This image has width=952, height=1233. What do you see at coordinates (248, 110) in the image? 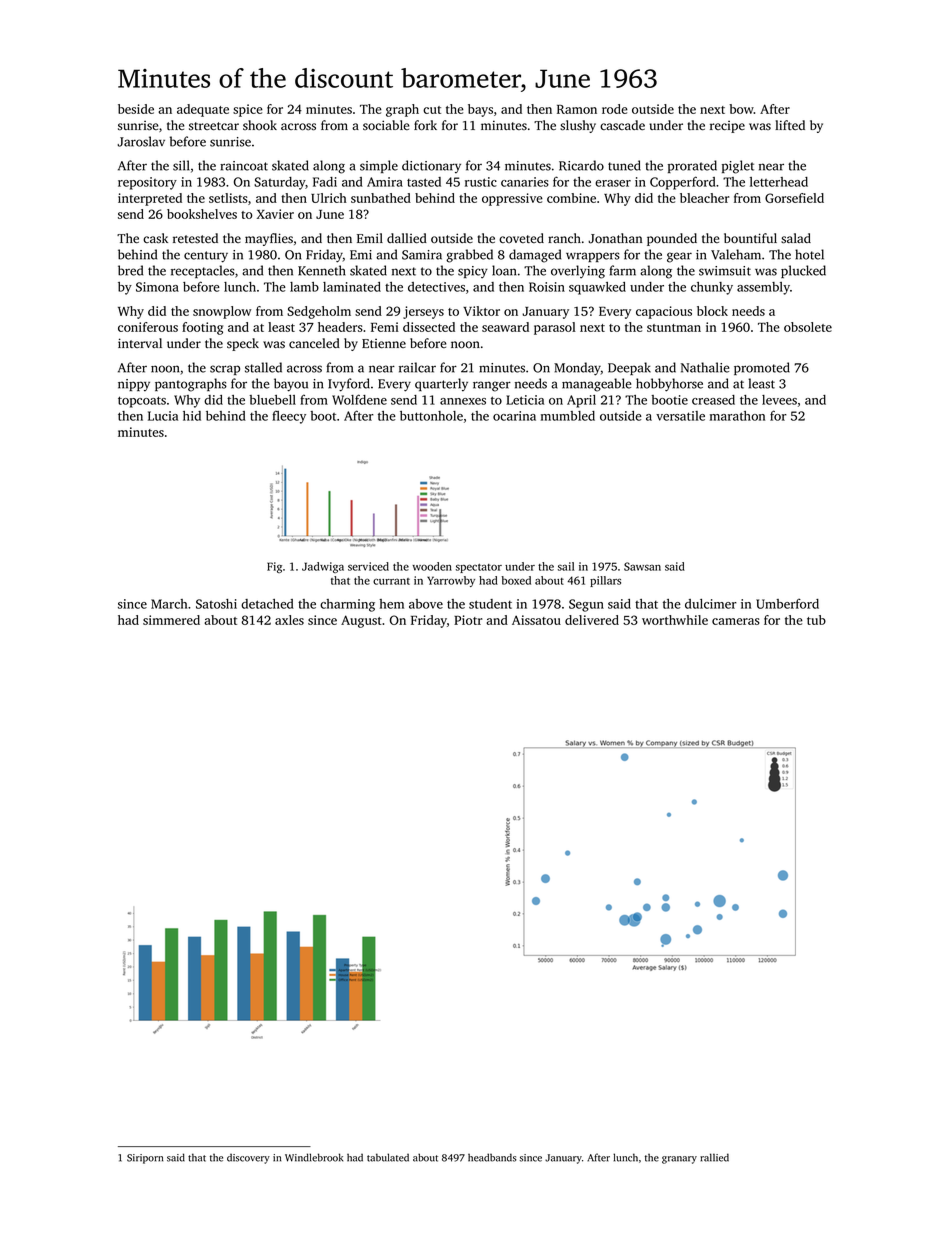
I see `spice` at bounding box center [248, 110].
